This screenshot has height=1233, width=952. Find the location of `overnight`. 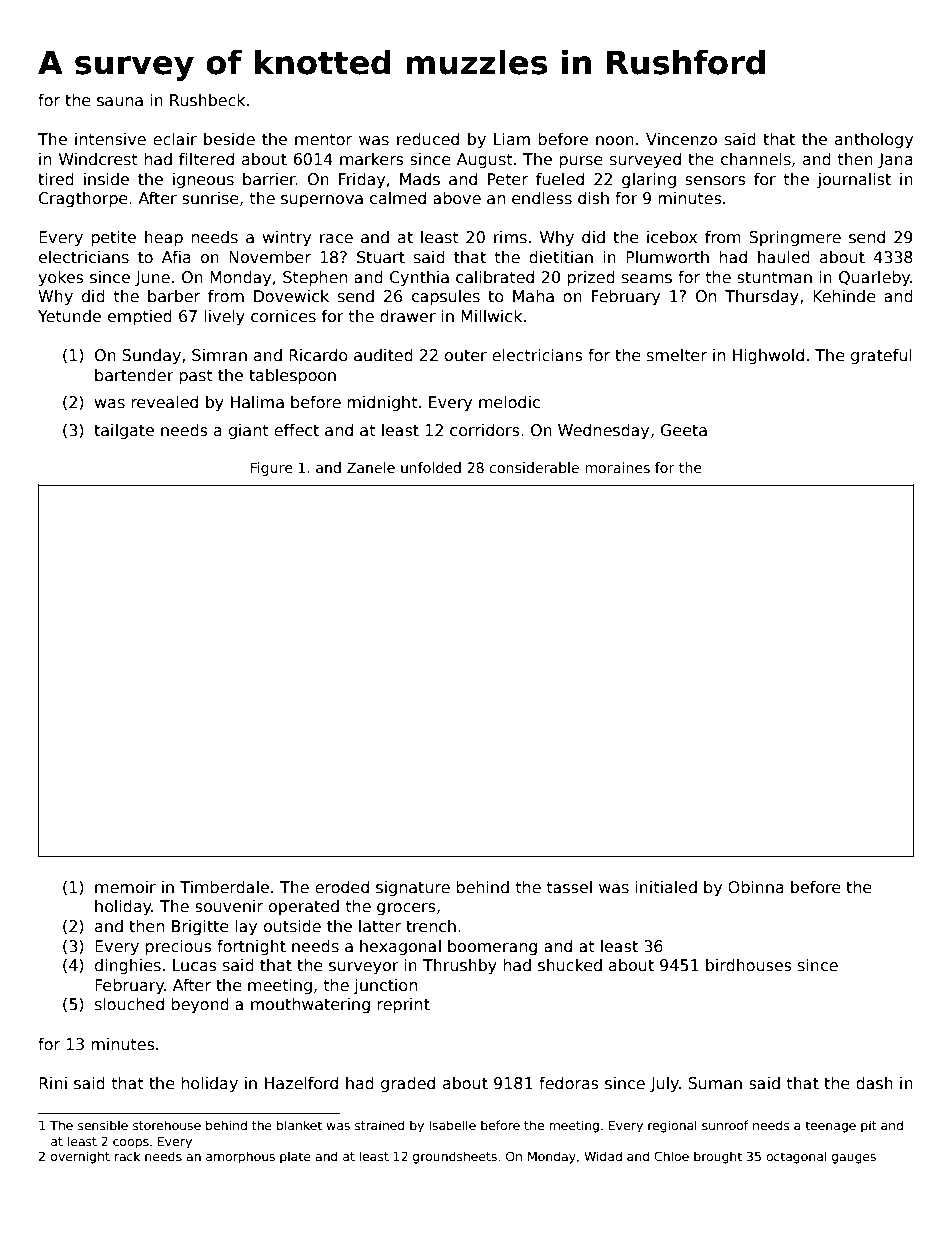

overnight is located at coordinates (80, 1157).
